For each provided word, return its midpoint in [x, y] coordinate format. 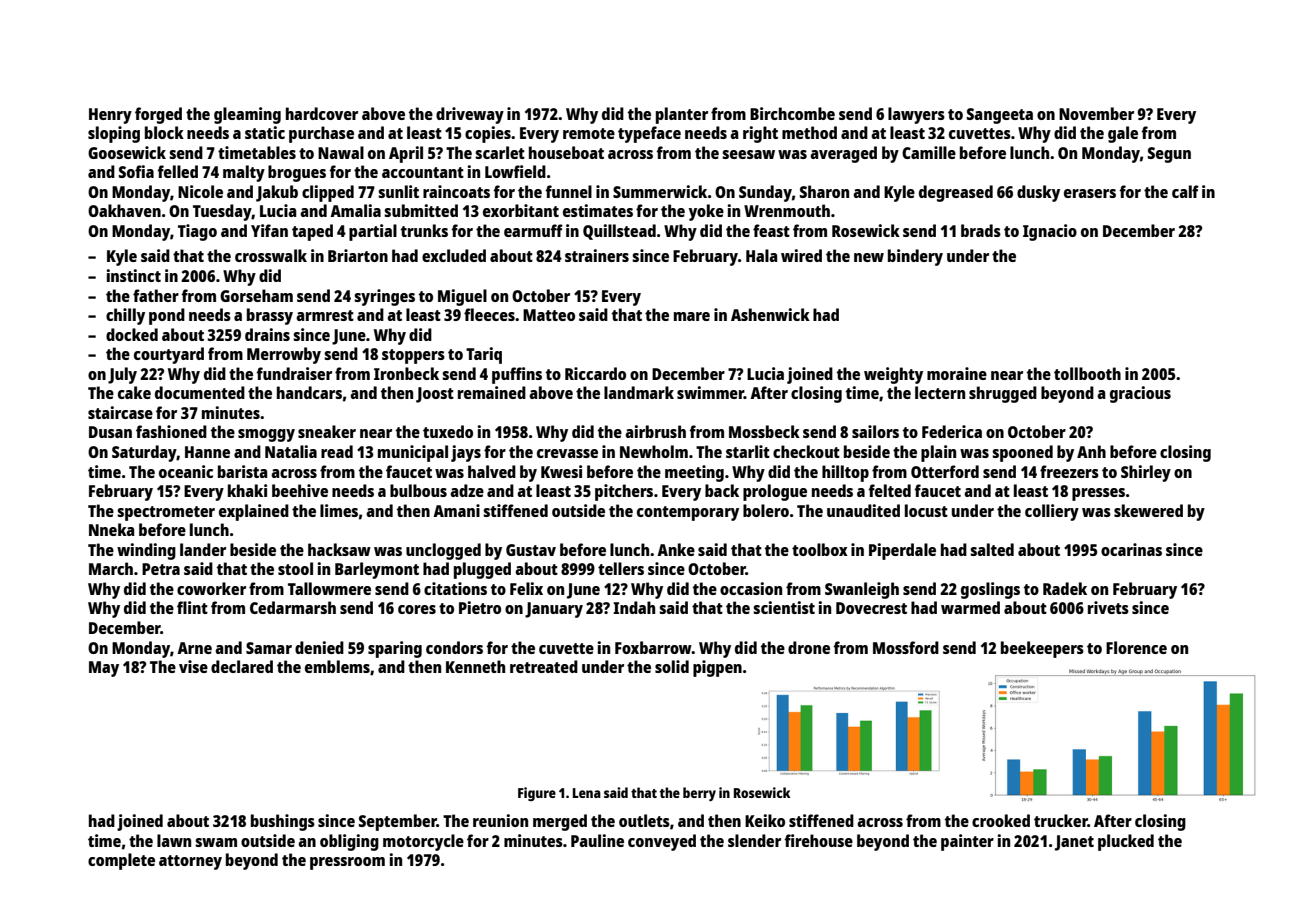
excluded [454, 255]
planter [682, 115]
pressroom [347, 863]
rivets [1108, 607]
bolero [766, 510]
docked [132, 334]
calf [1185, 191]
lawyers [916, 115]
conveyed [662, 842]
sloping [114, 134]
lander [203, 549]
